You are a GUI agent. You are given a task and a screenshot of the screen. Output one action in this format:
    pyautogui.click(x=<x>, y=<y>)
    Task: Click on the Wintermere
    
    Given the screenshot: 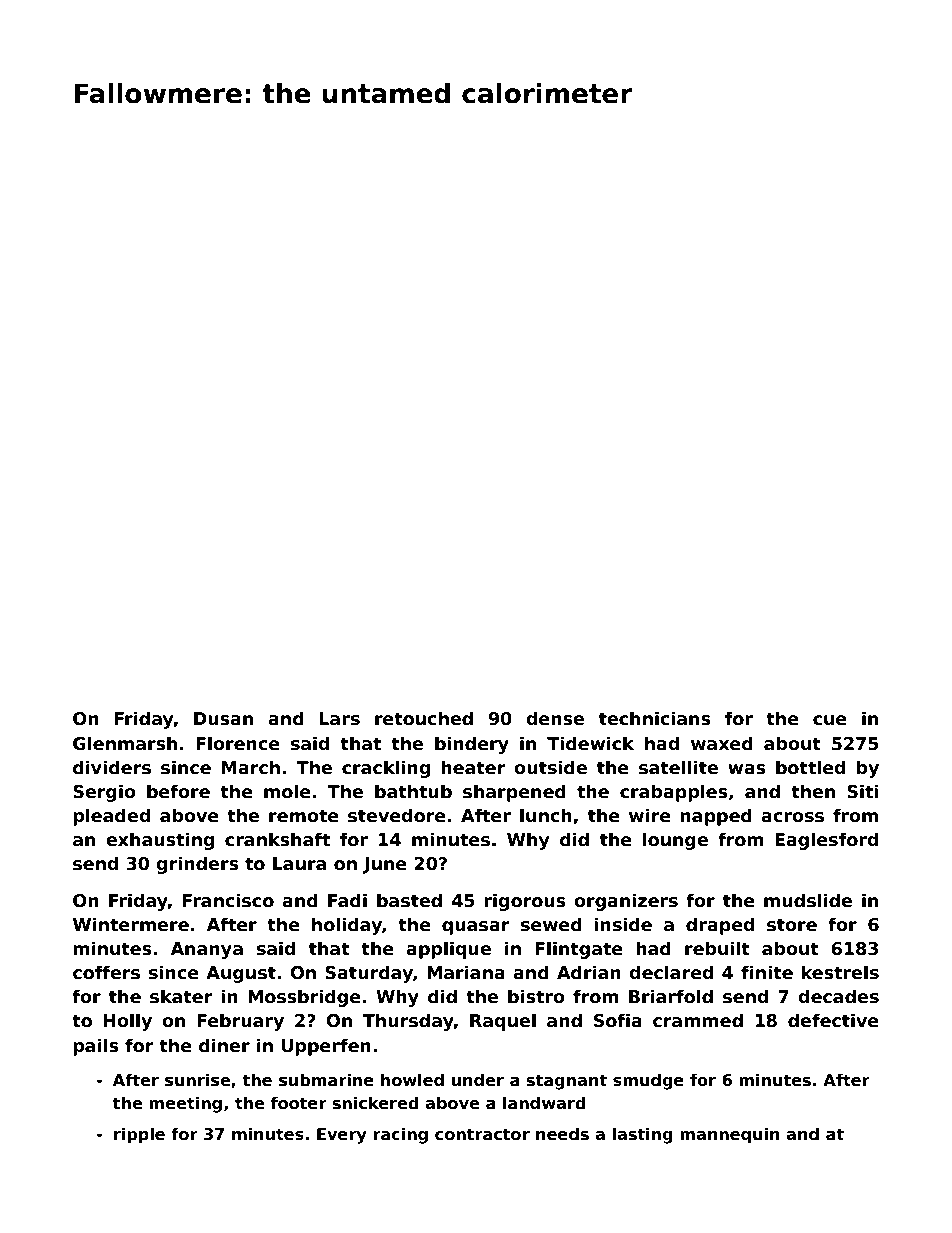 What is the action you would take?
    pyautogui.click(x=131, y=924)
